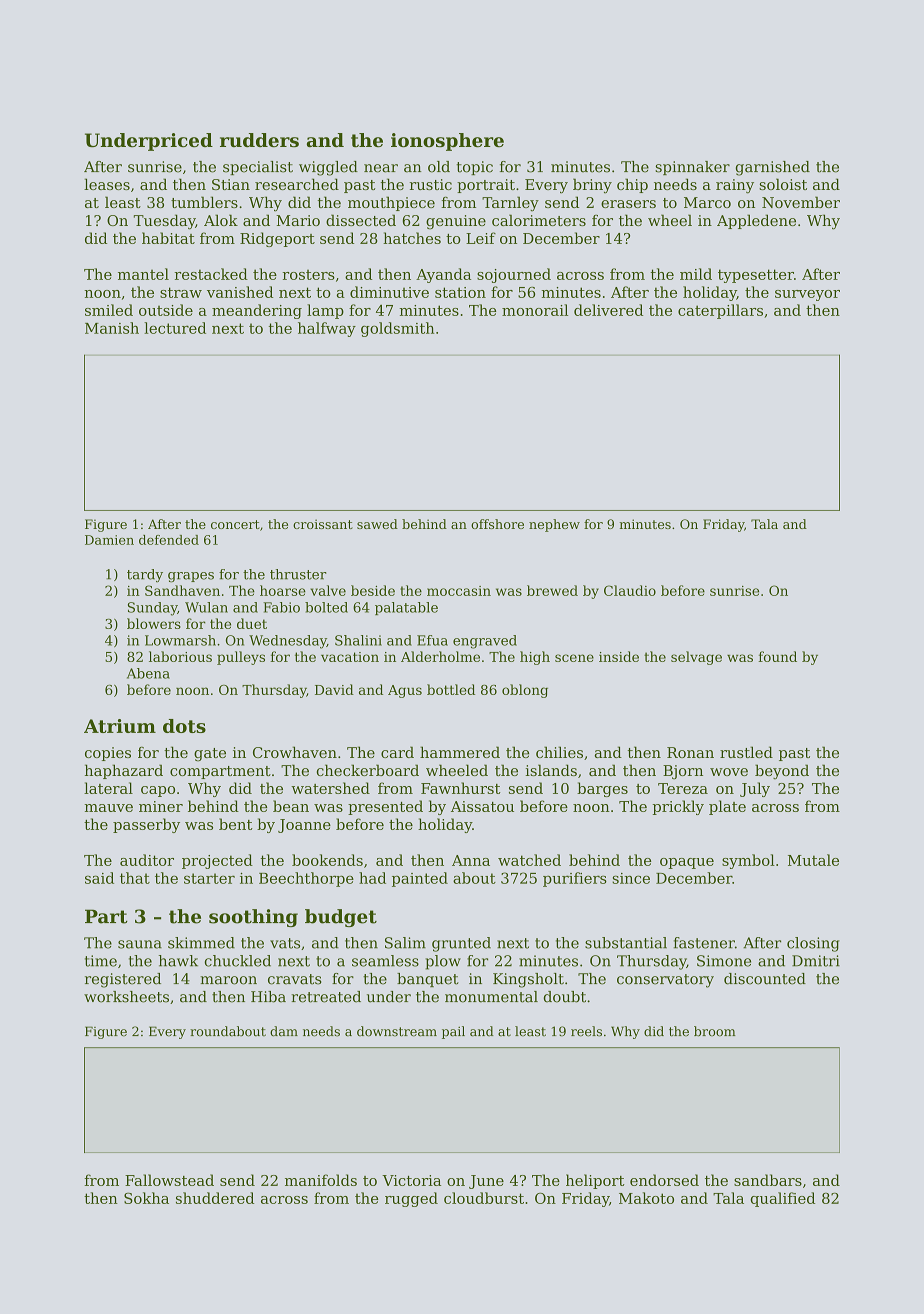 Image resolution: width=924 pixels, height=1314 pixels. Describe the element at coordinates (497, 524) in the image. I see `offshore` at that location.
